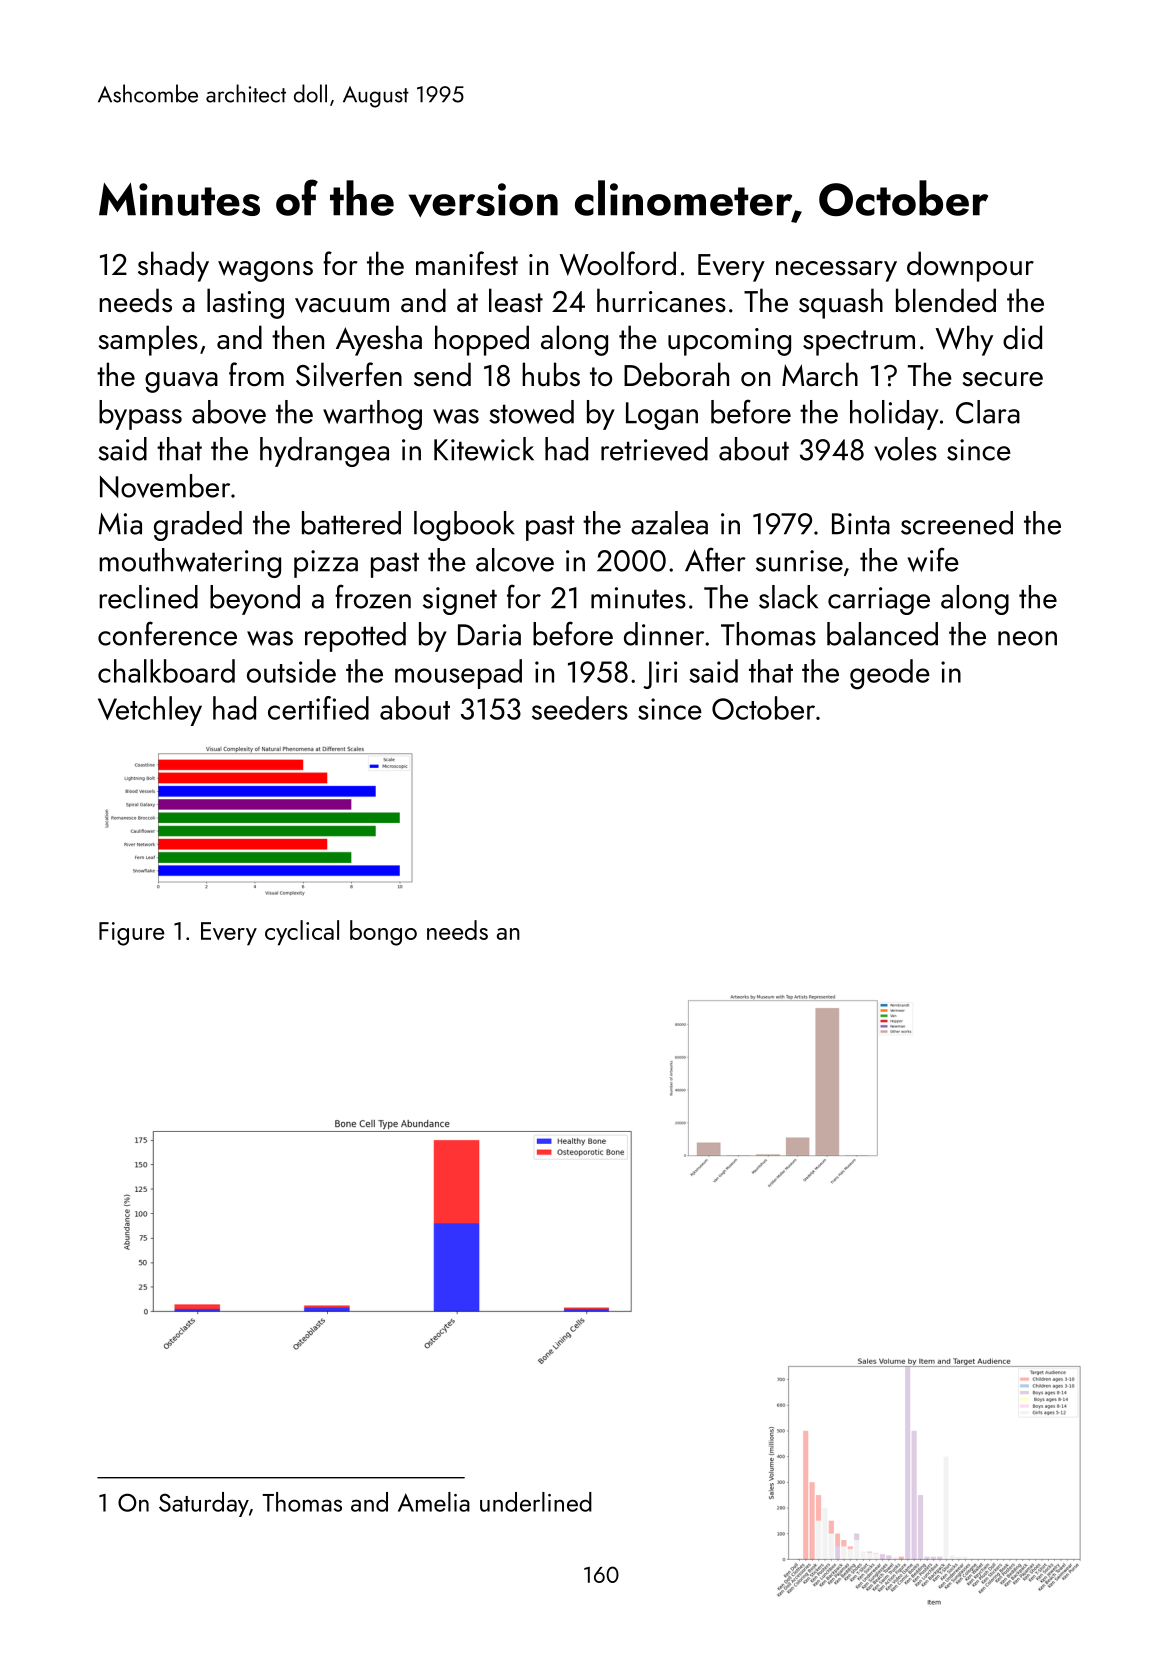 This page has width=1165, height=1654. I want to click on Amelia, so click(434, 1502).
